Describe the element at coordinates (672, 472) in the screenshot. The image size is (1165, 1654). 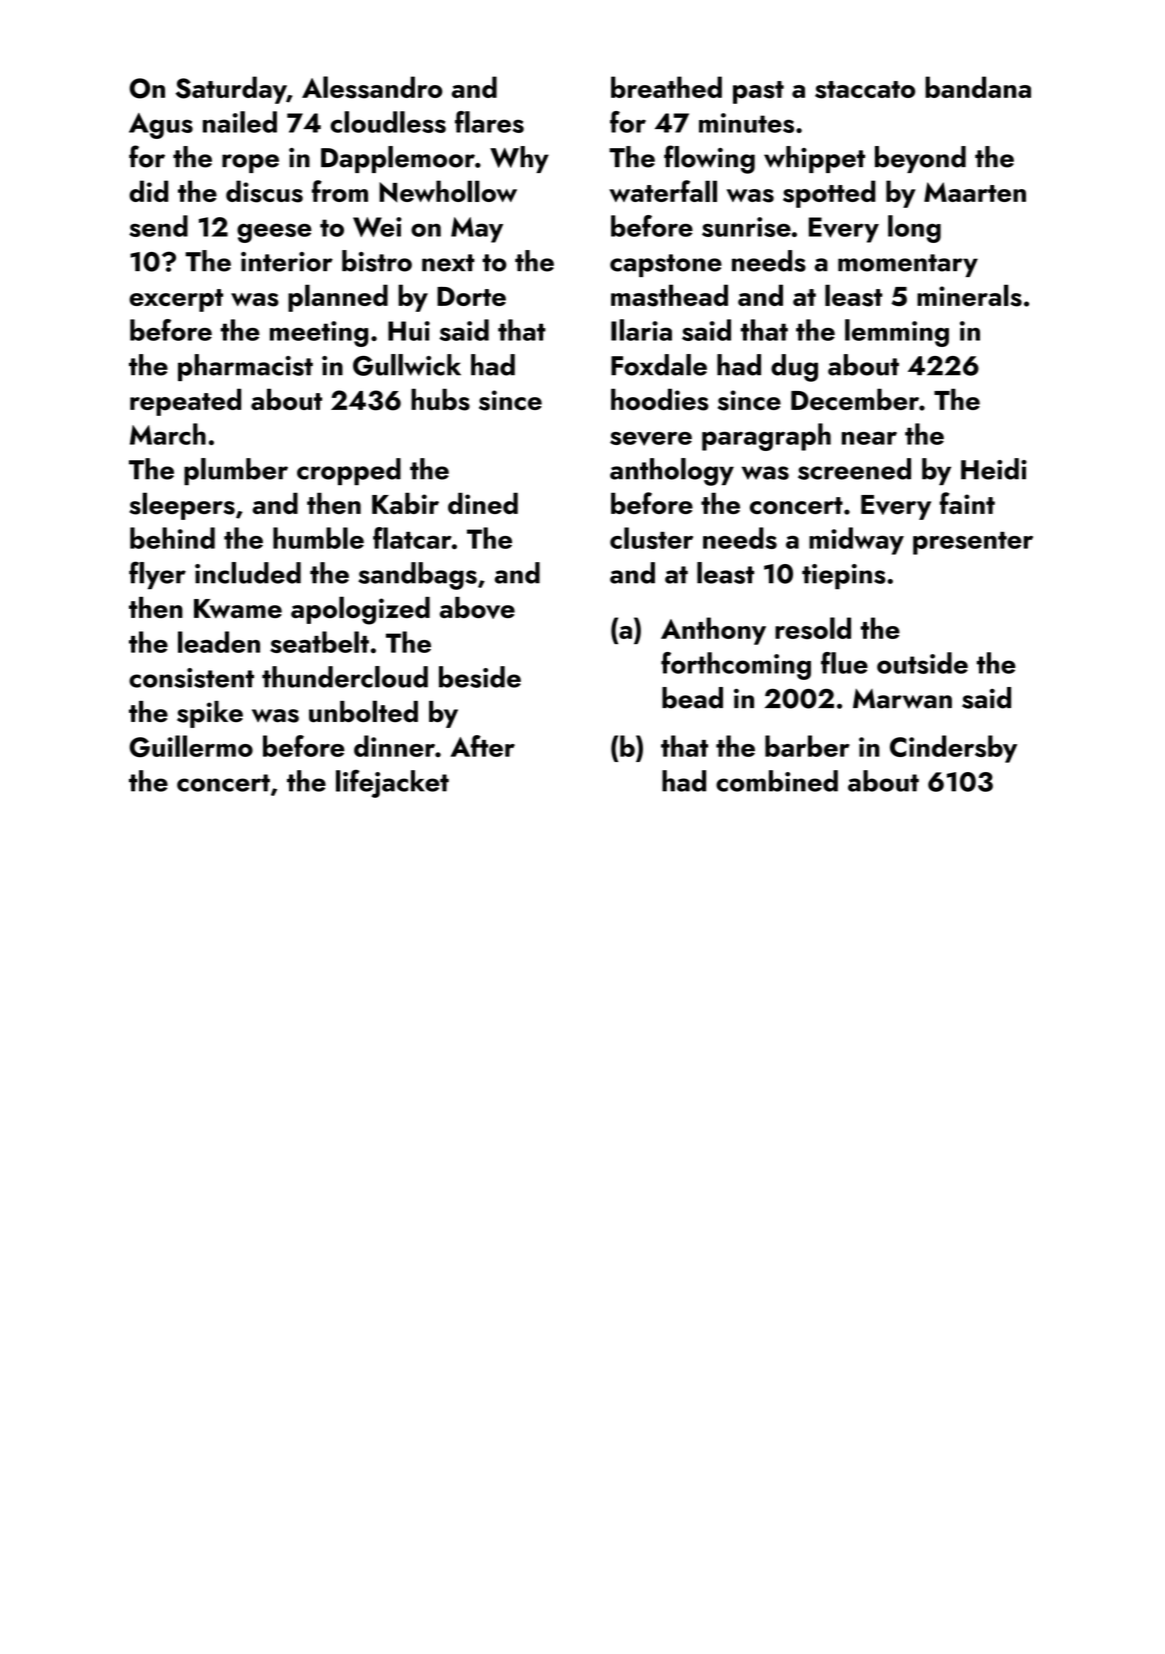
I see `anthology` at that location.
